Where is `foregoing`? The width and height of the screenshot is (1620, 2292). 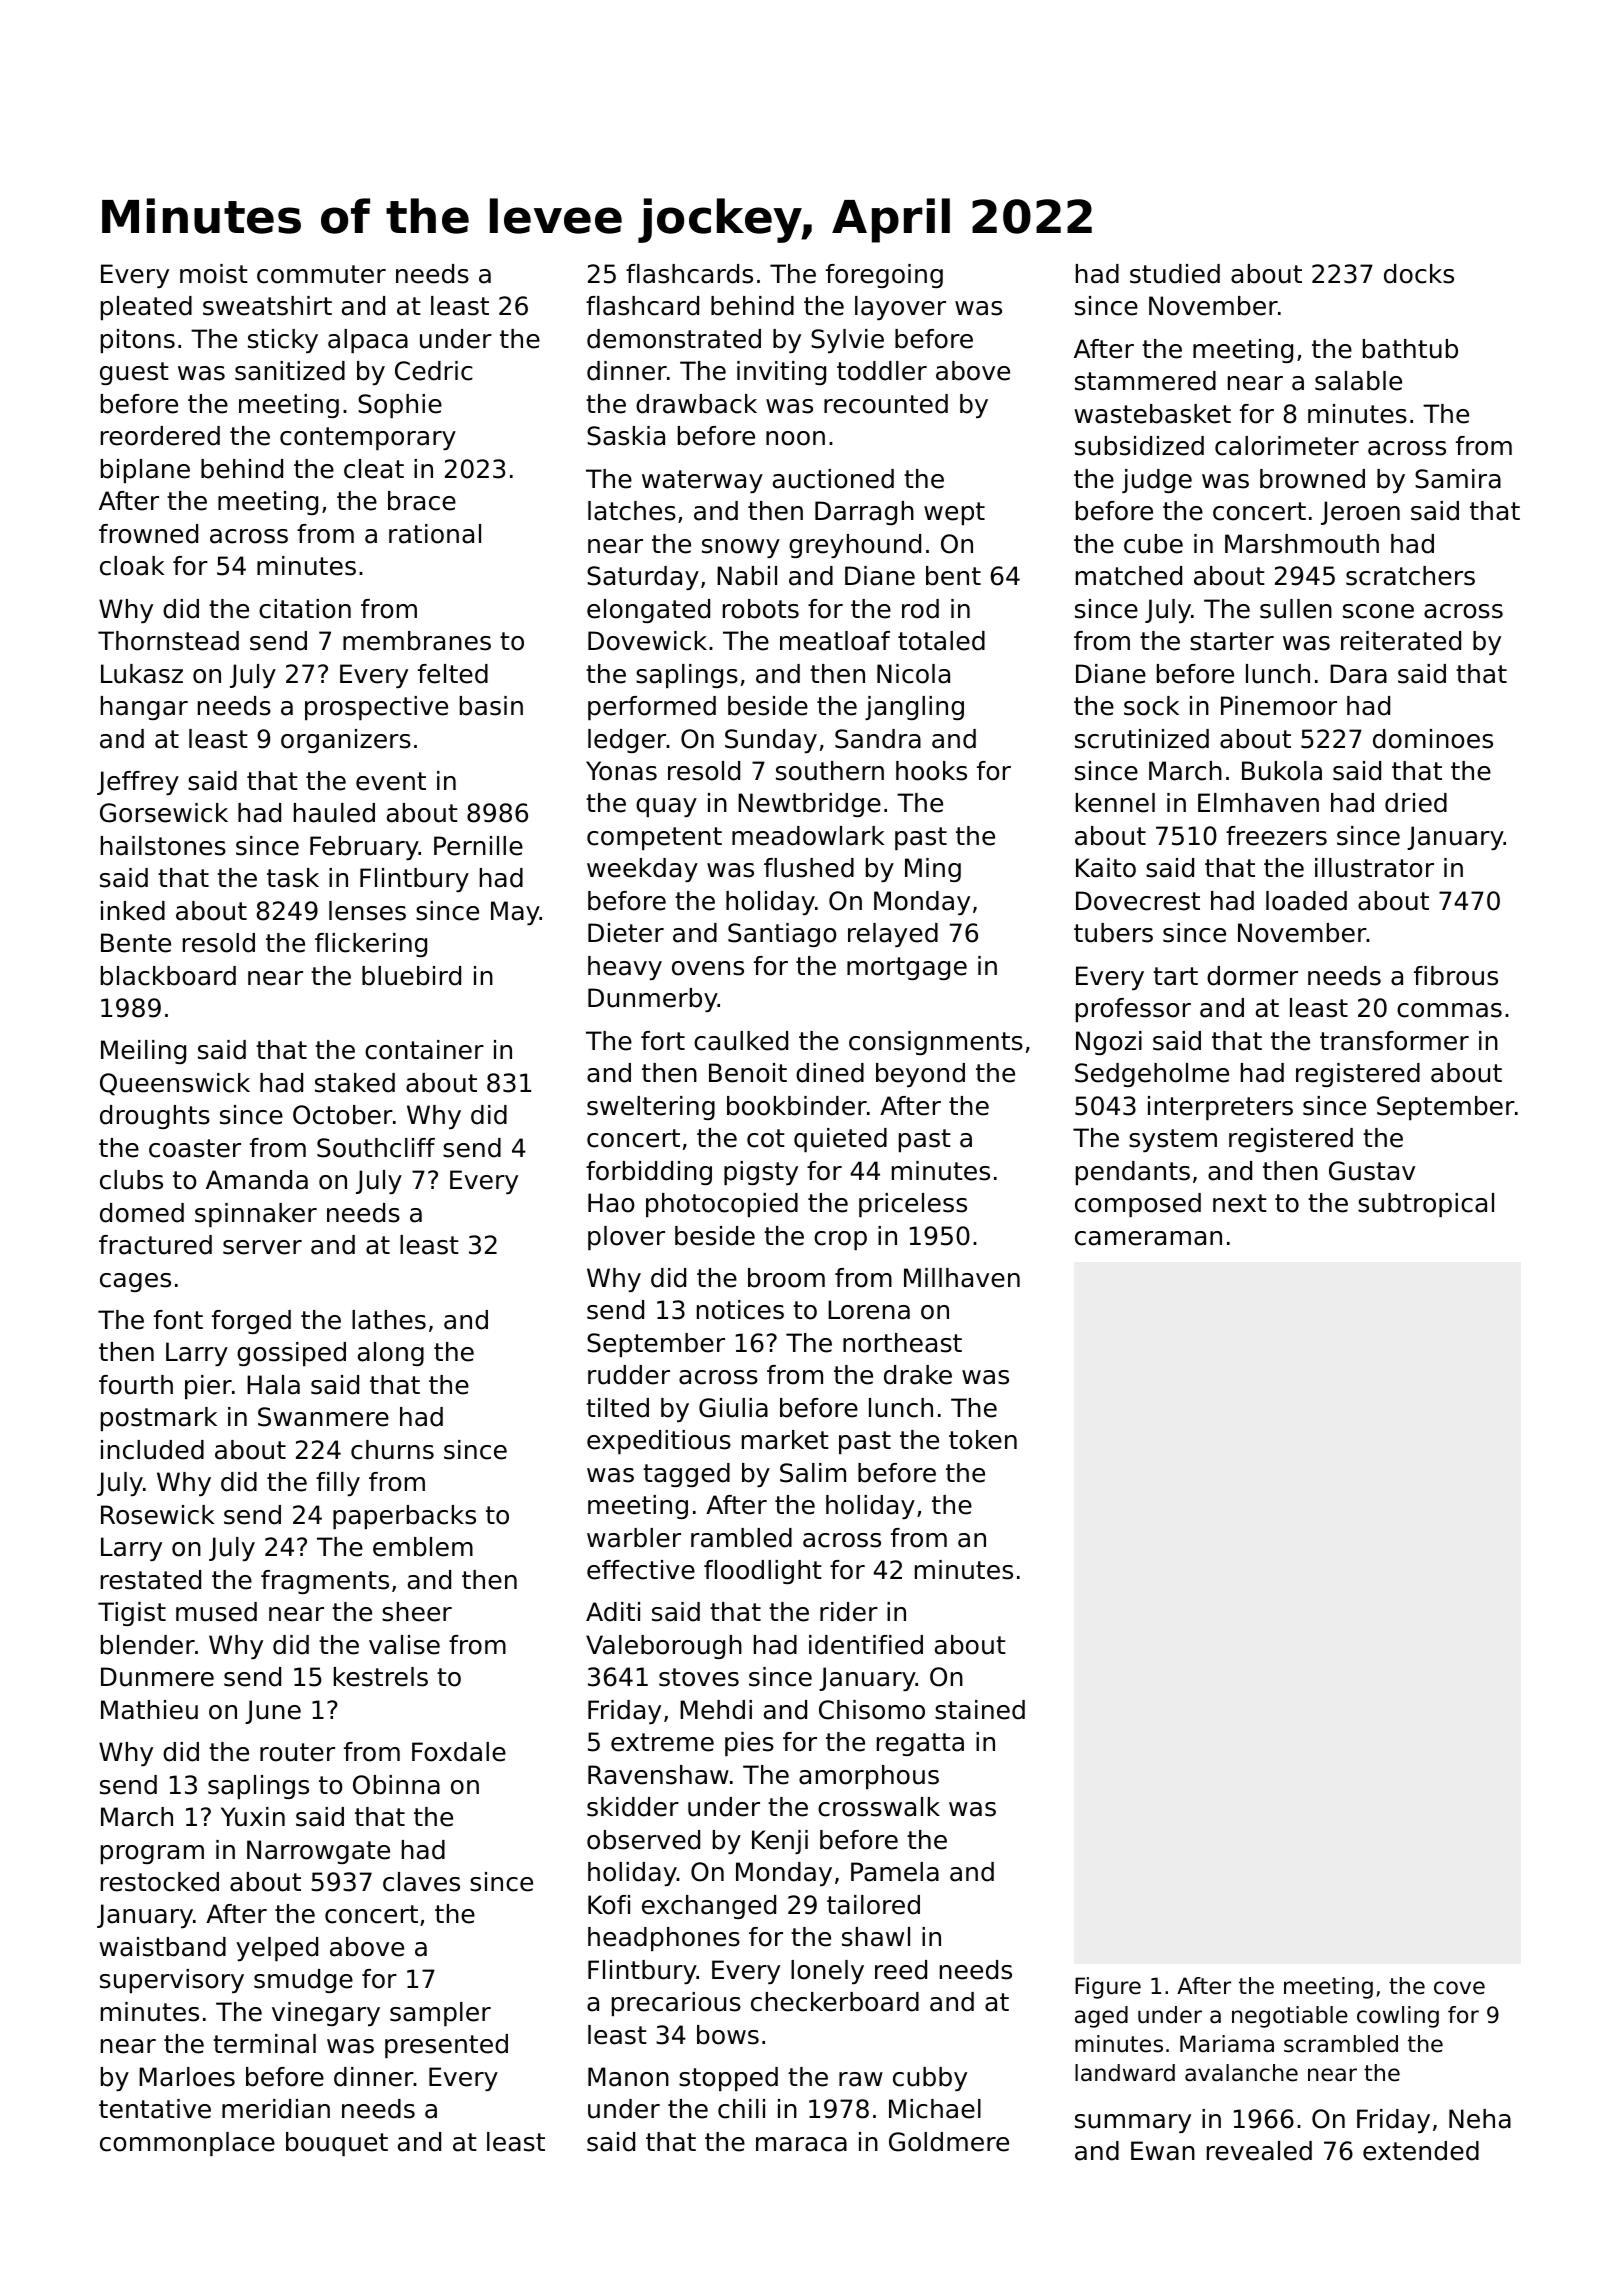
foregoing is located at coordinates (884, 276).
